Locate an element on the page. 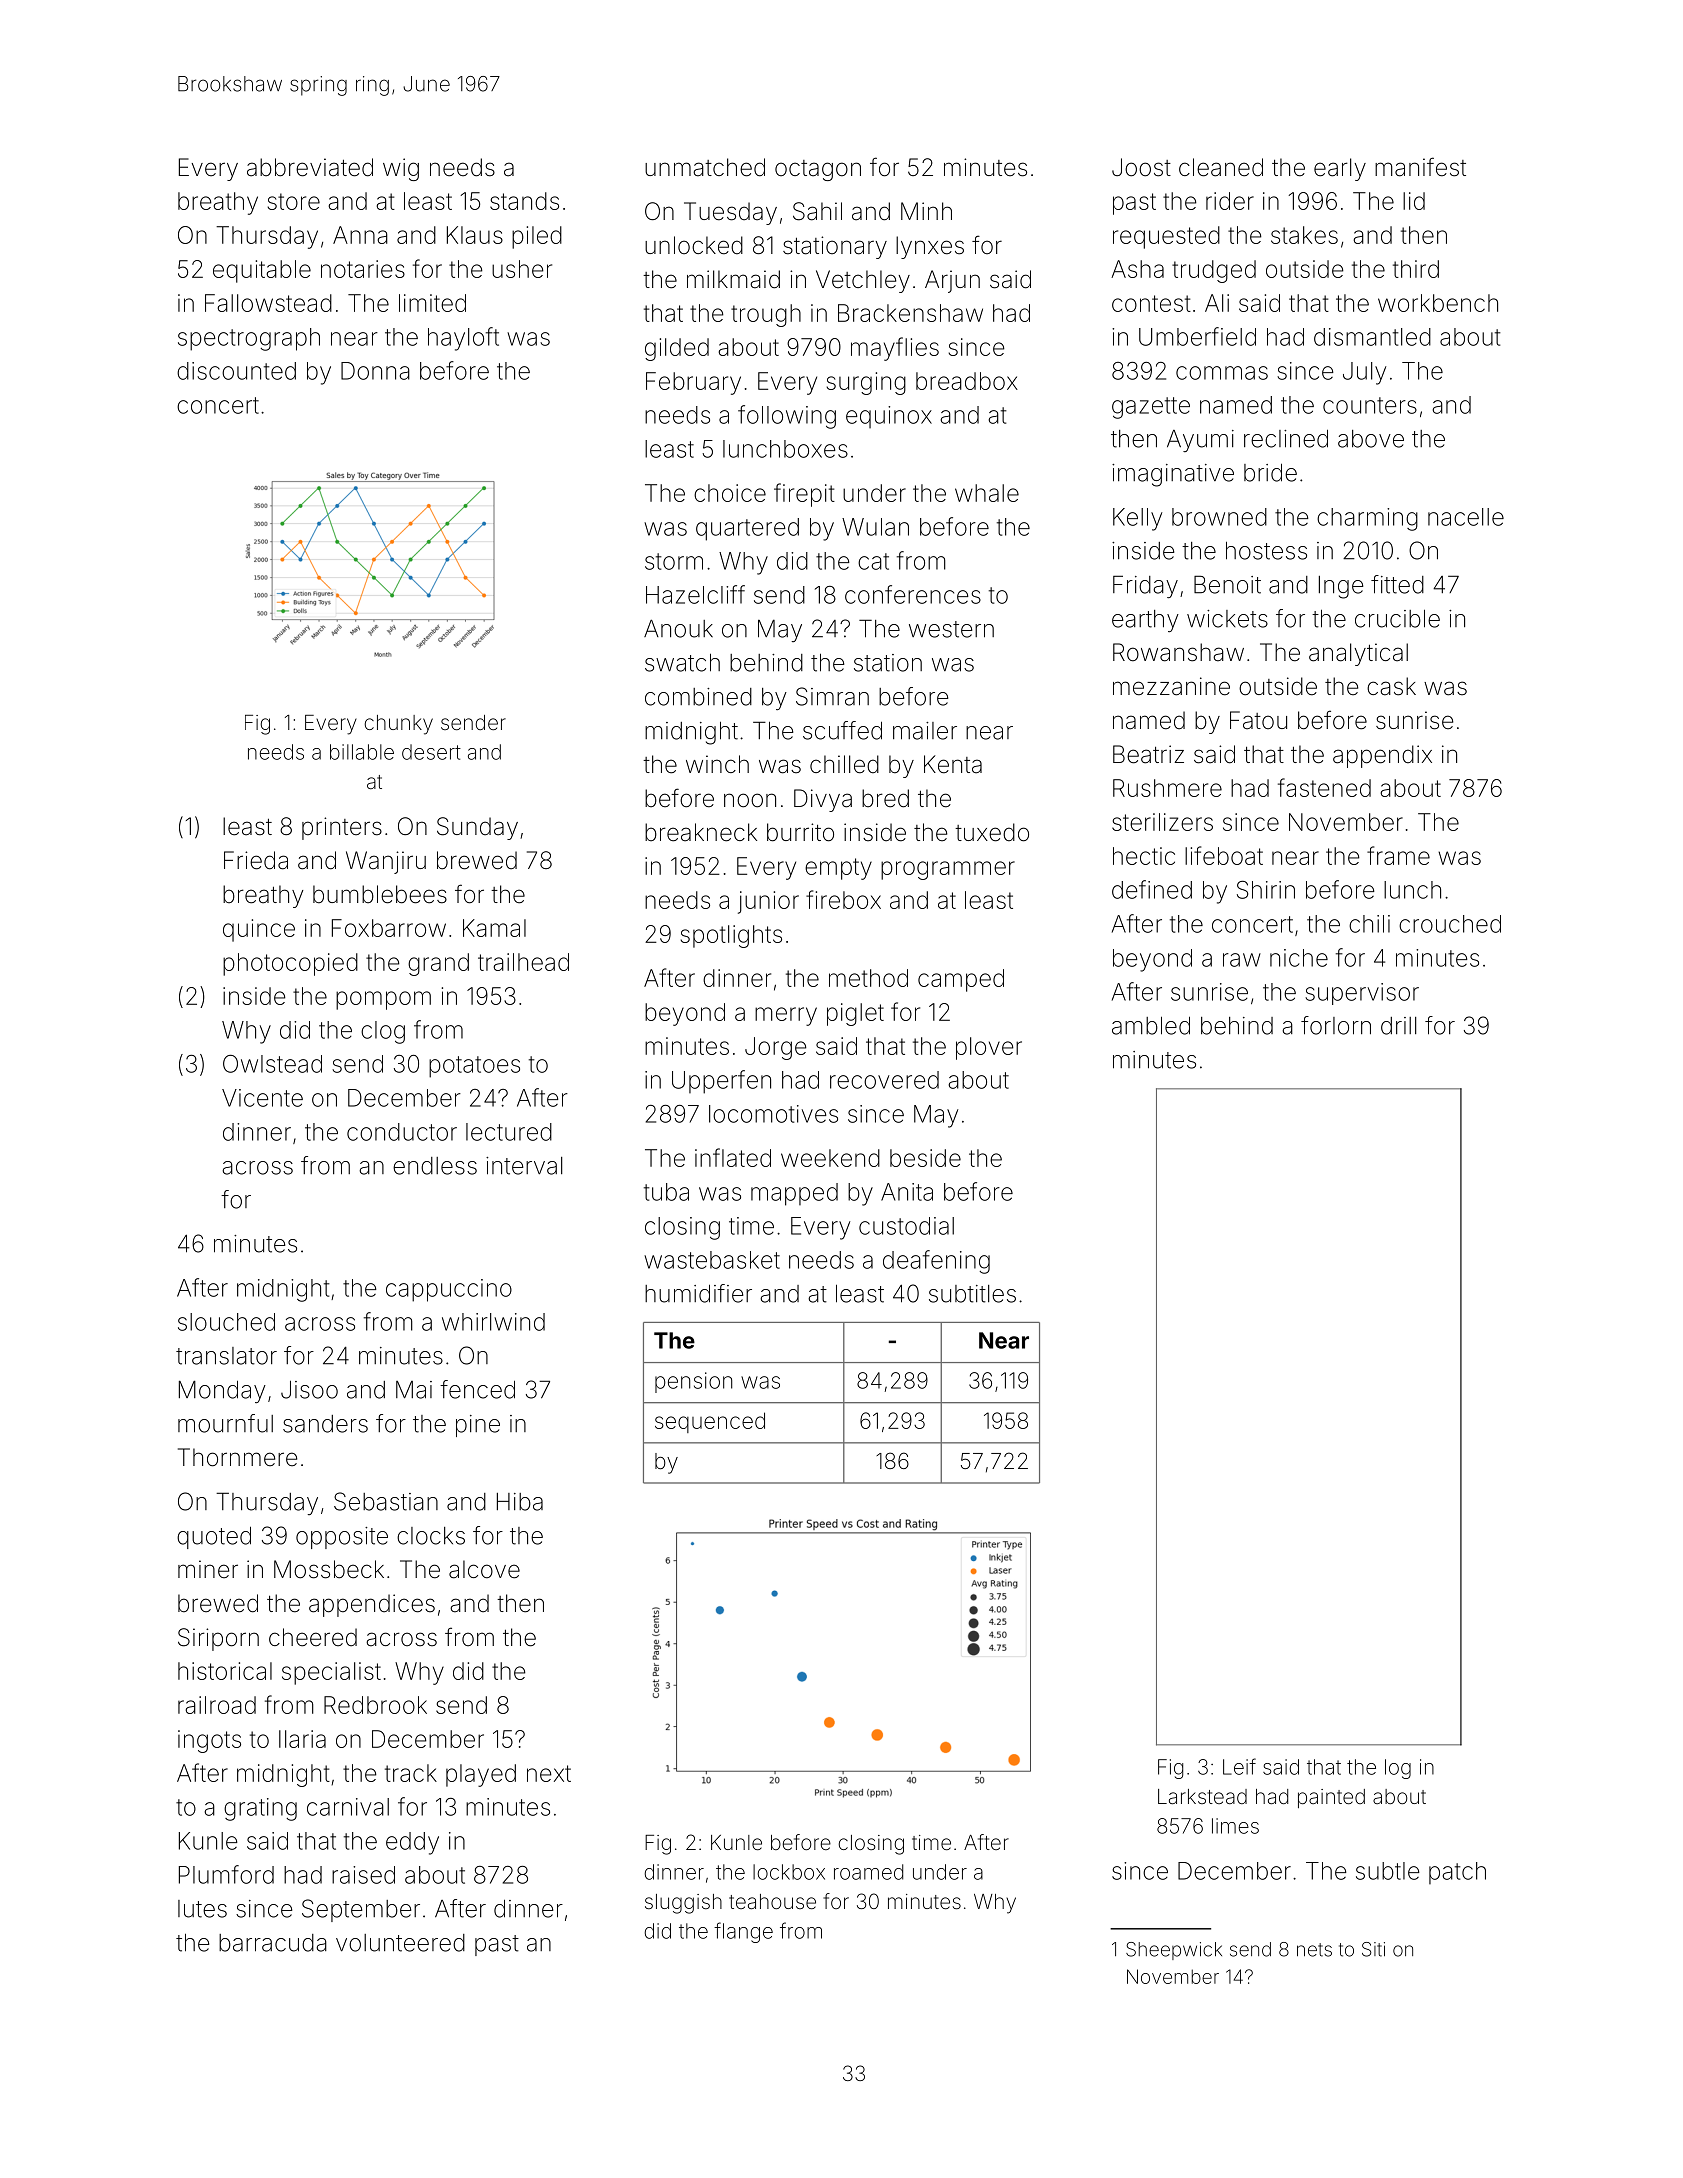  eddy is located at coordinates (412, 1843).
